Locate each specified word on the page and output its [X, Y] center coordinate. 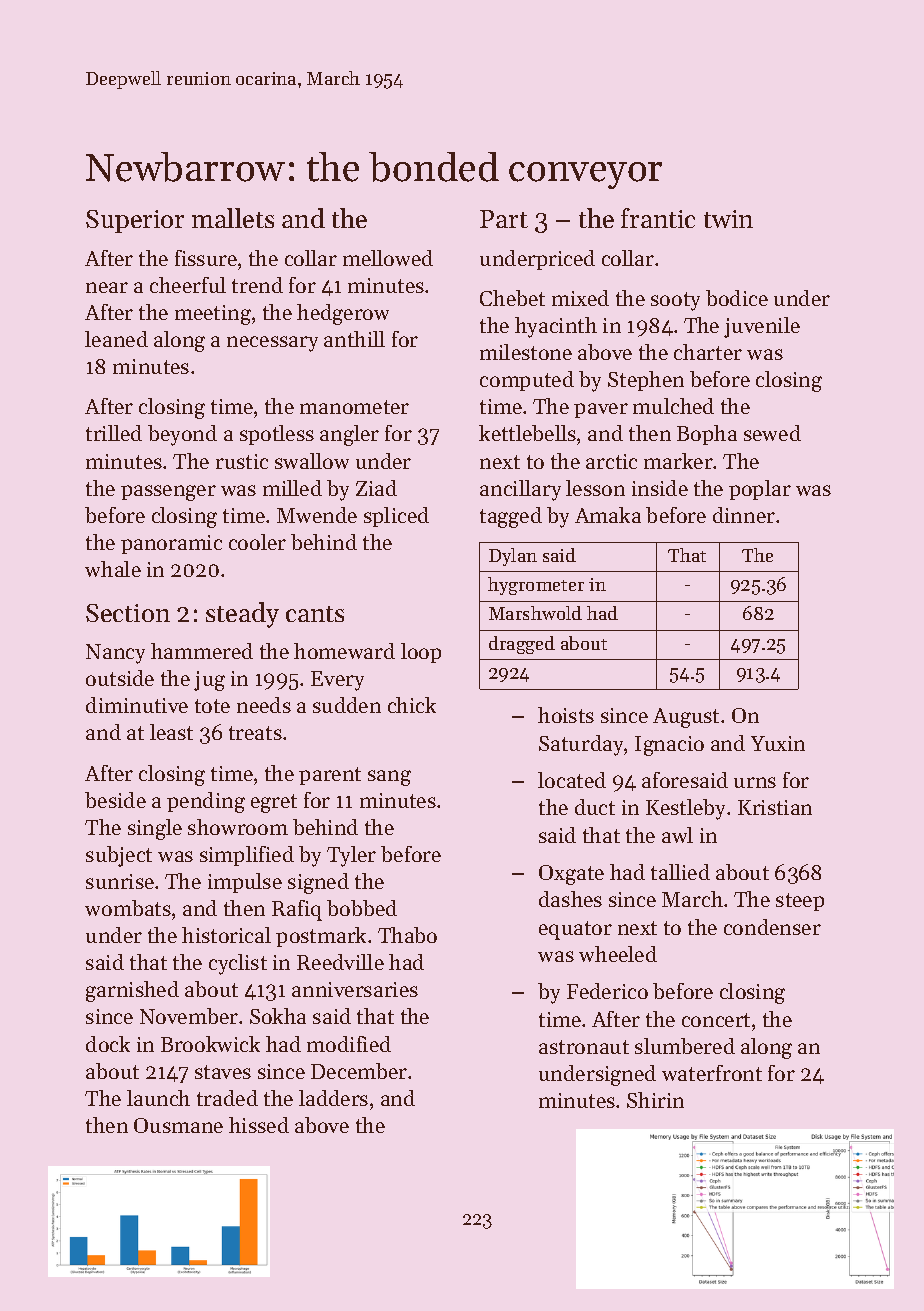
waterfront [712, 1073]
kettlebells [527, 433]
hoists [566, 715]
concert [716, 1020]
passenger [168, 493]
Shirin [655, 1100]
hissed [259, 1125]
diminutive [137, 705]
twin [728, 219]
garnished [132, 991]
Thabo [407, 935]
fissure [206, 258]
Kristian [775, 807]
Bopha [707, 435]
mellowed [388, 258]
